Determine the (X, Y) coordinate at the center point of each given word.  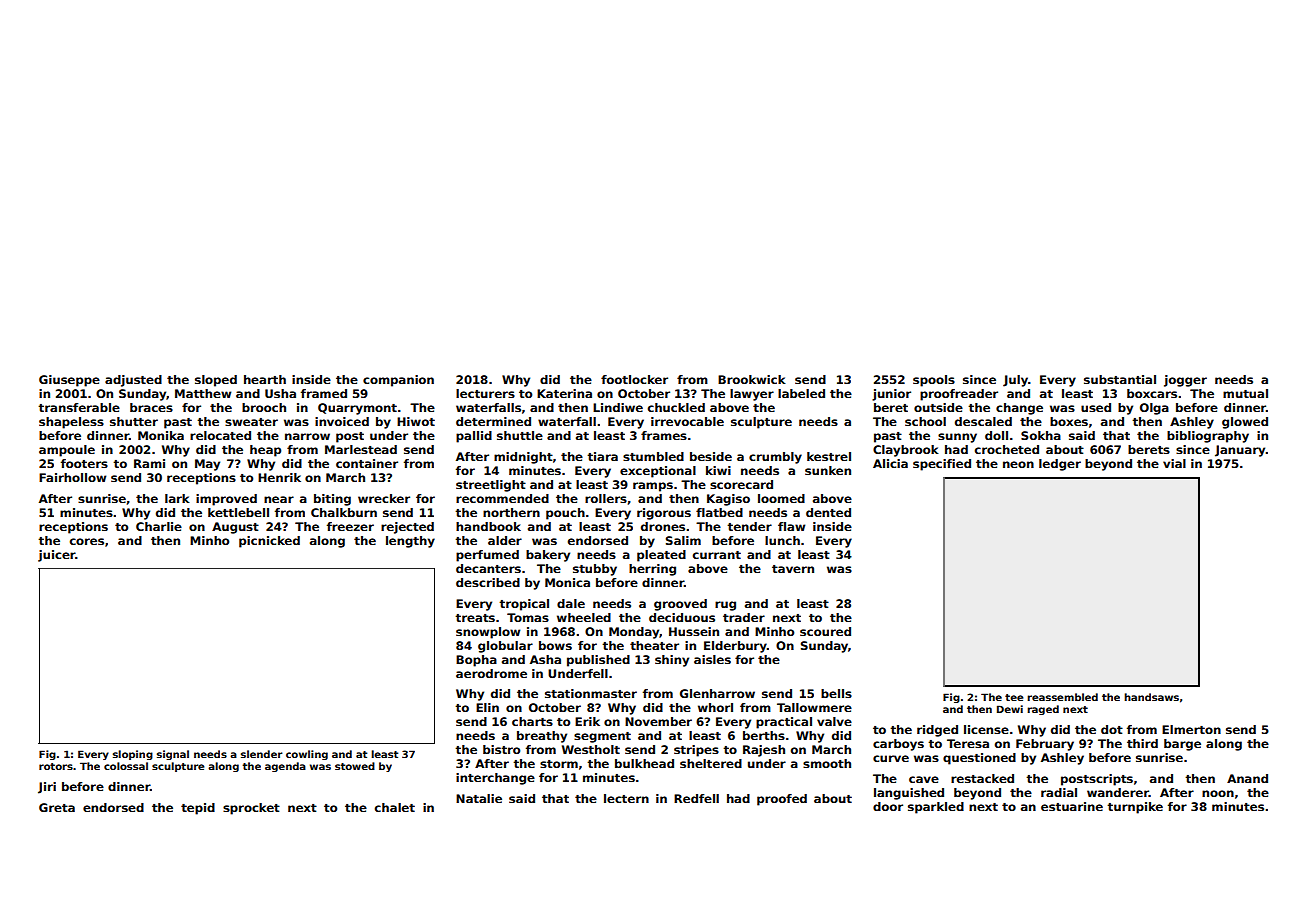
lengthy (410, 542)
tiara (602, 456)
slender (262, 754)
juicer (56, 556)
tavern (793, 569)
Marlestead (361, 449)
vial (1174, 463)
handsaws (1151, 697)
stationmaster (591, 693)
